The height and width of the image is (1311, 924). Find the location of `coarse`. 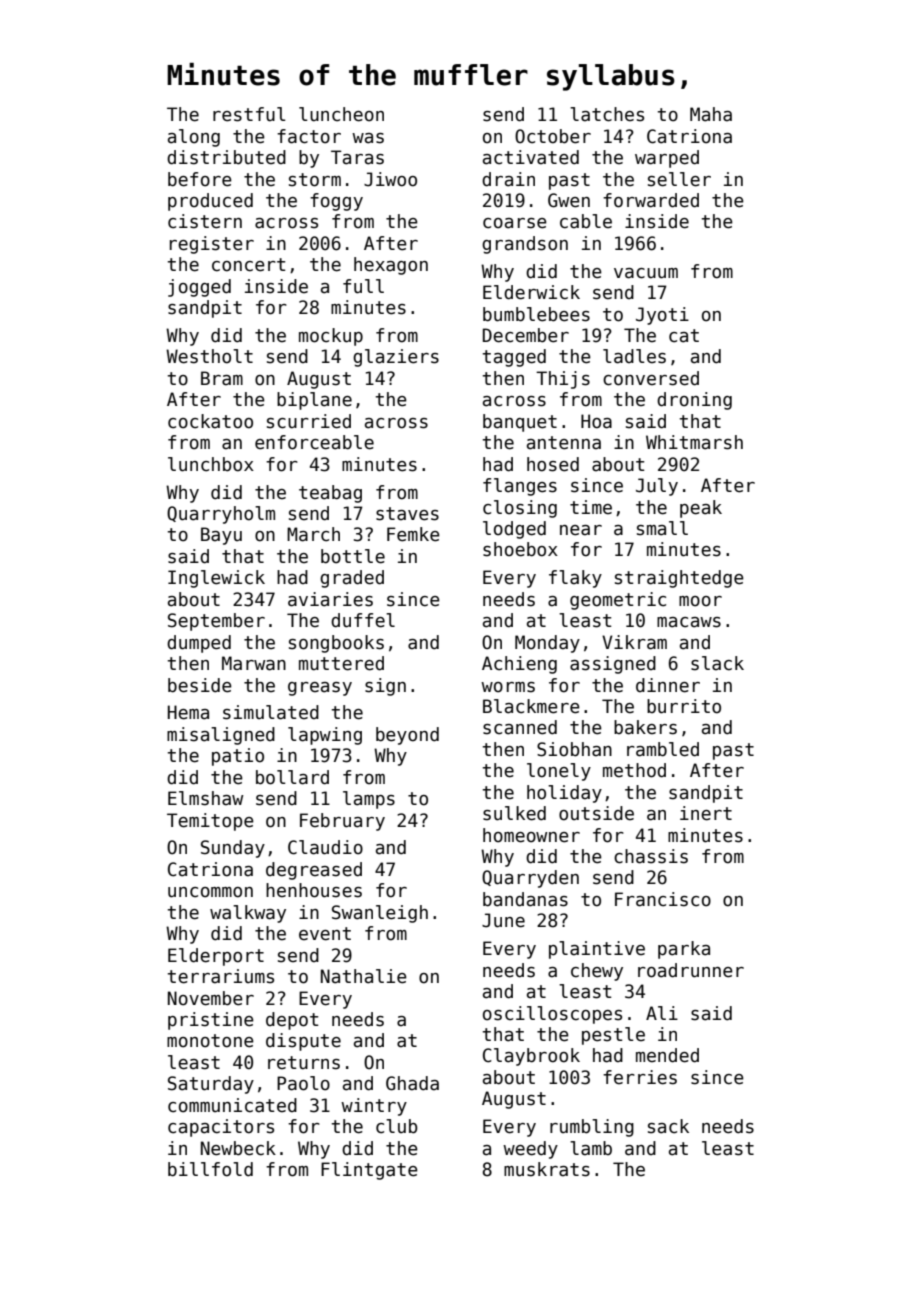

coarse is located at coordinates (515, 223).
